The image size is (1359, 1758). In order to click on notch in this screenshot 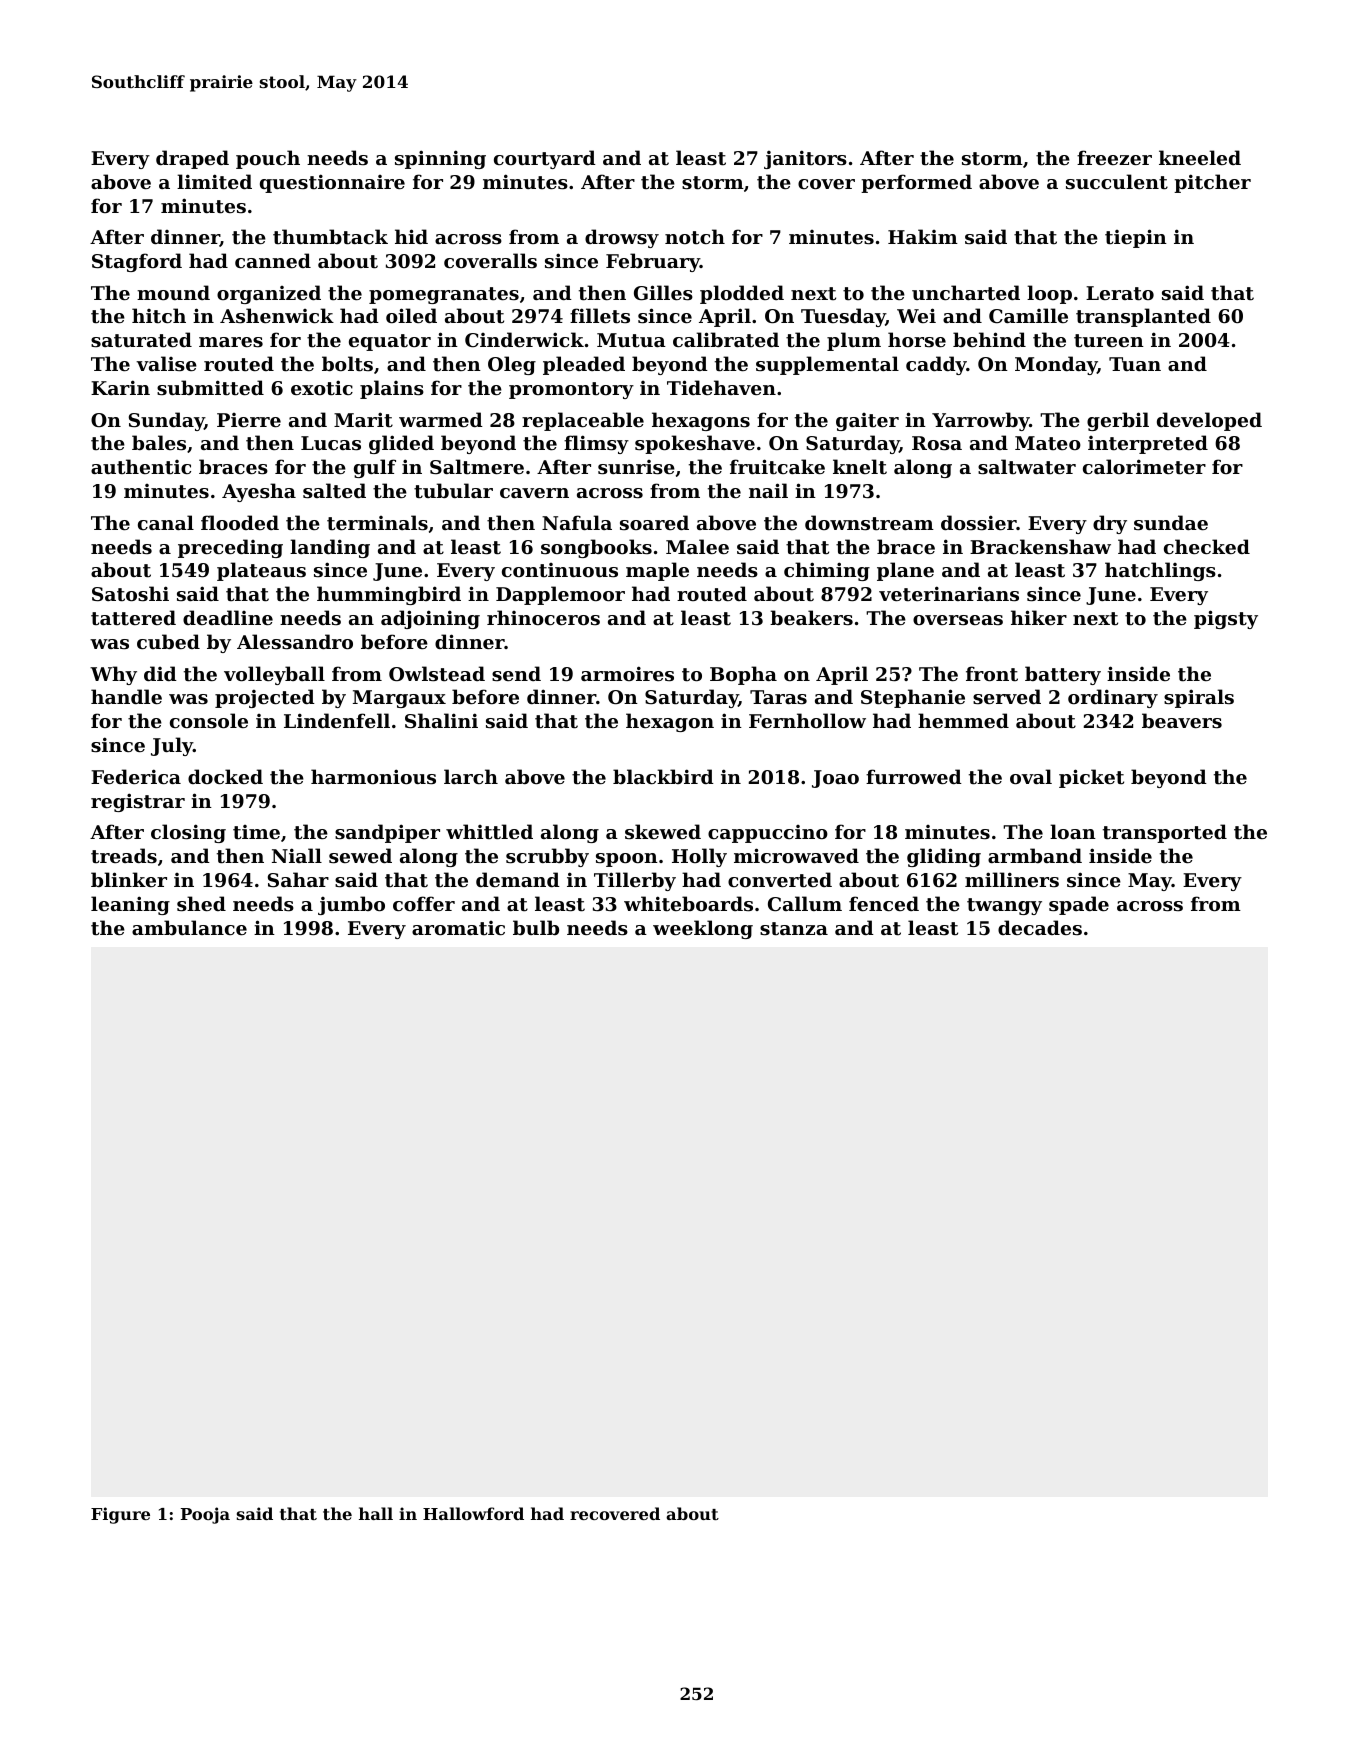, I will do `click(695, 237)`.
